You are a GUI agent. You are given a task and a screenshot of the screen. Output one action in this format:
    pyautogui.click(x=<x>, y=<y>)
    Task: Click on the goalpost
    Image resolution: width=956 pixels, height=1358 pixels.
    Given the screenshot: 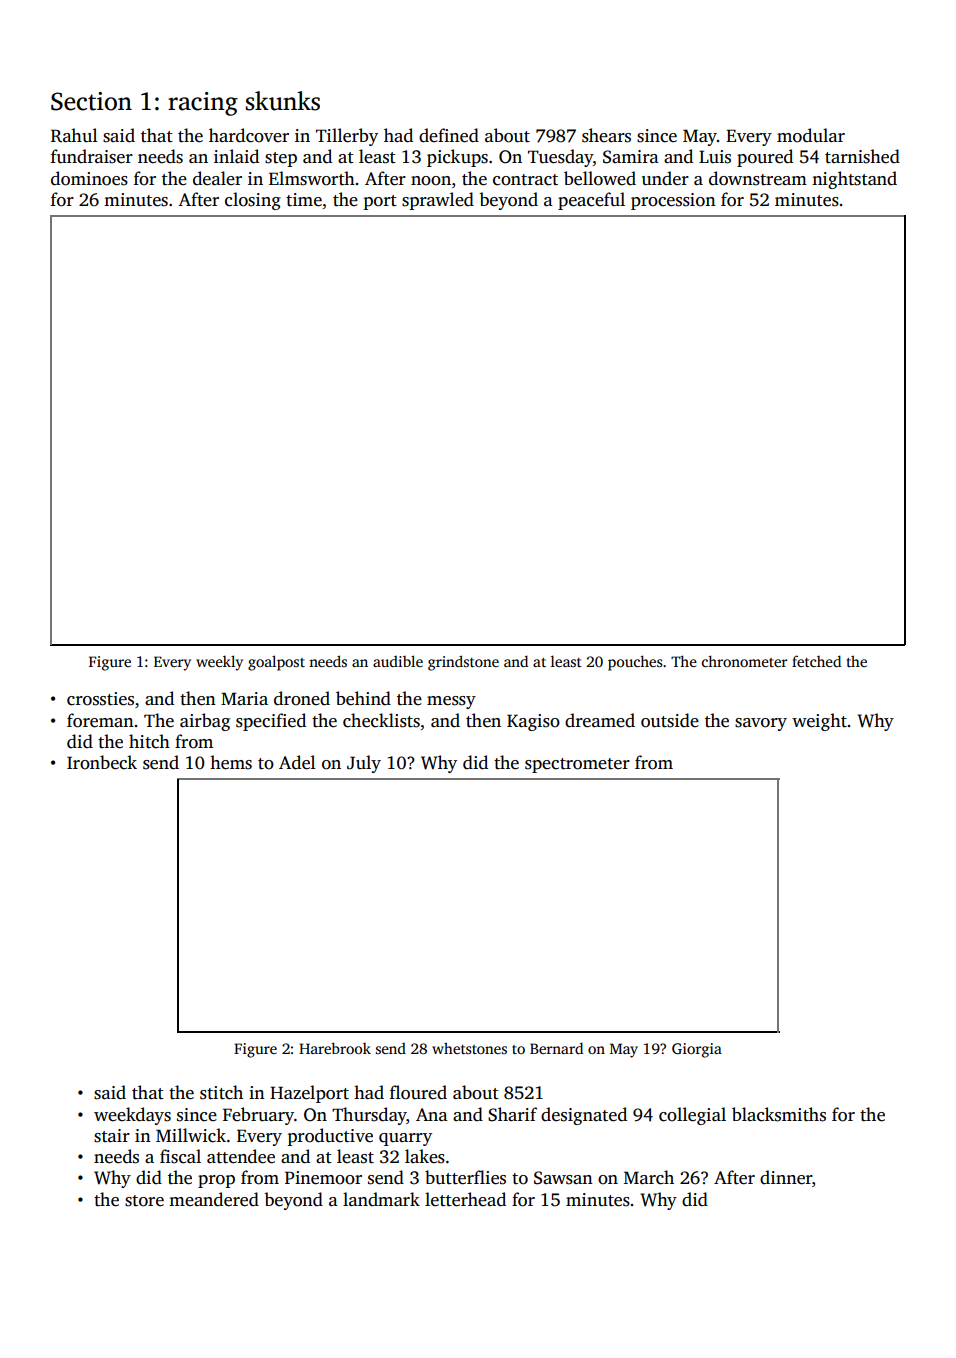 What is the action you would take?
    pyautogui.click(x=276, y=663)
